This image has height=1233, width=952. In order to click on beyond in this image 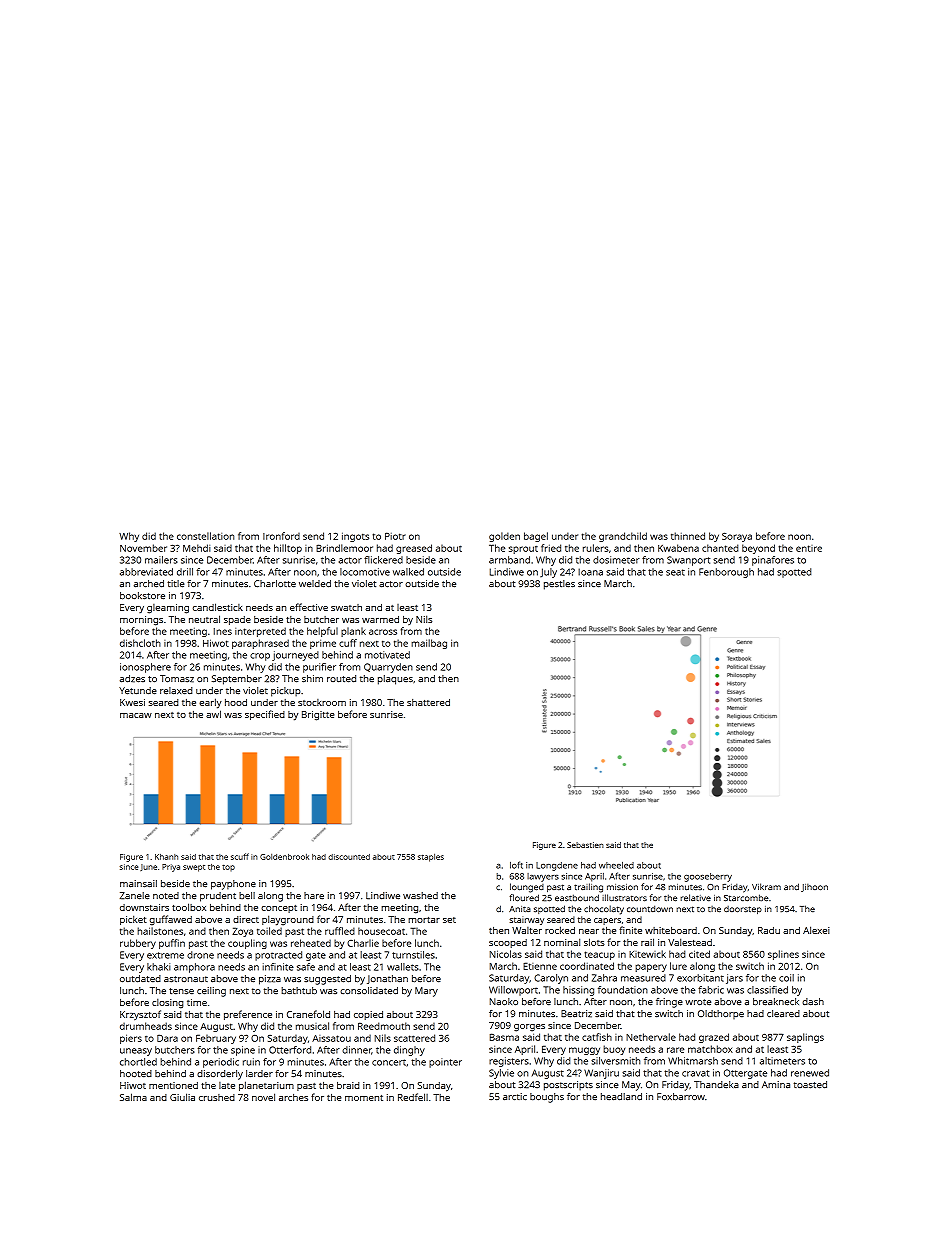, I will do `click(758, 549)`.
